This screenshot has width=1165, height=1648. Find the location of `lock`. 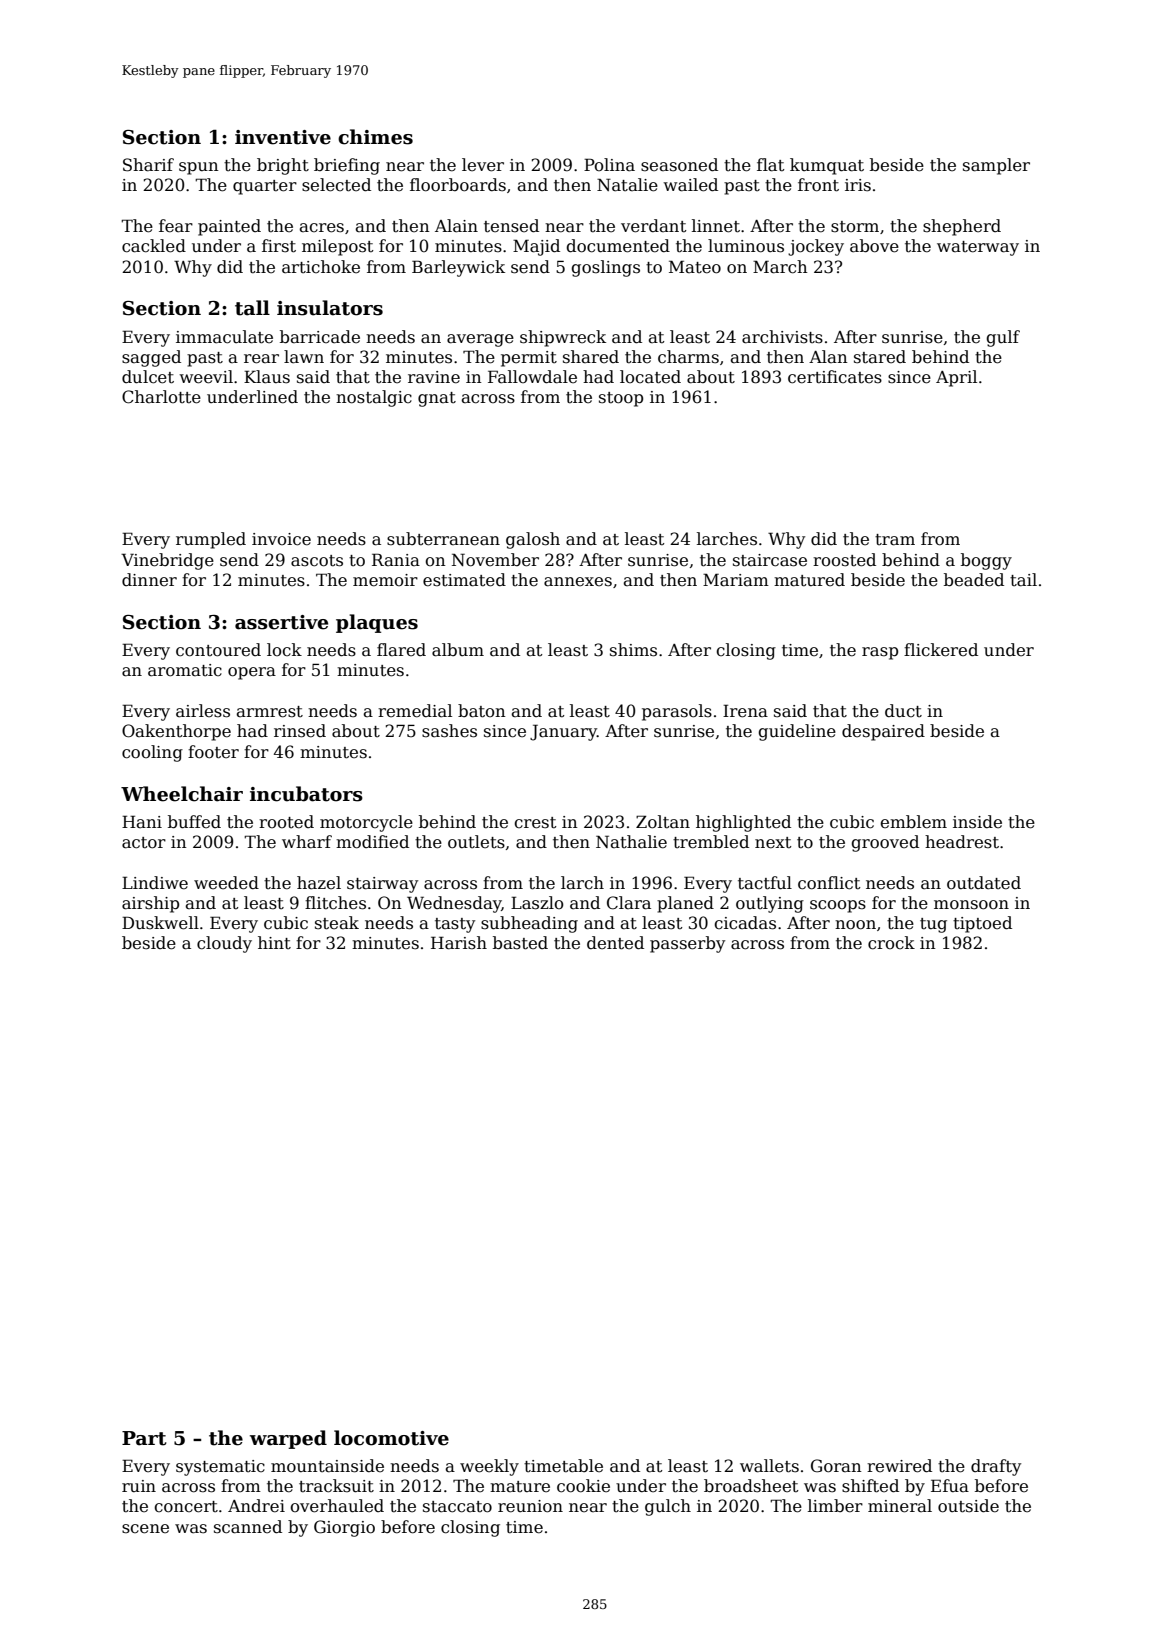

lock is located at coordinates (284, 649).
